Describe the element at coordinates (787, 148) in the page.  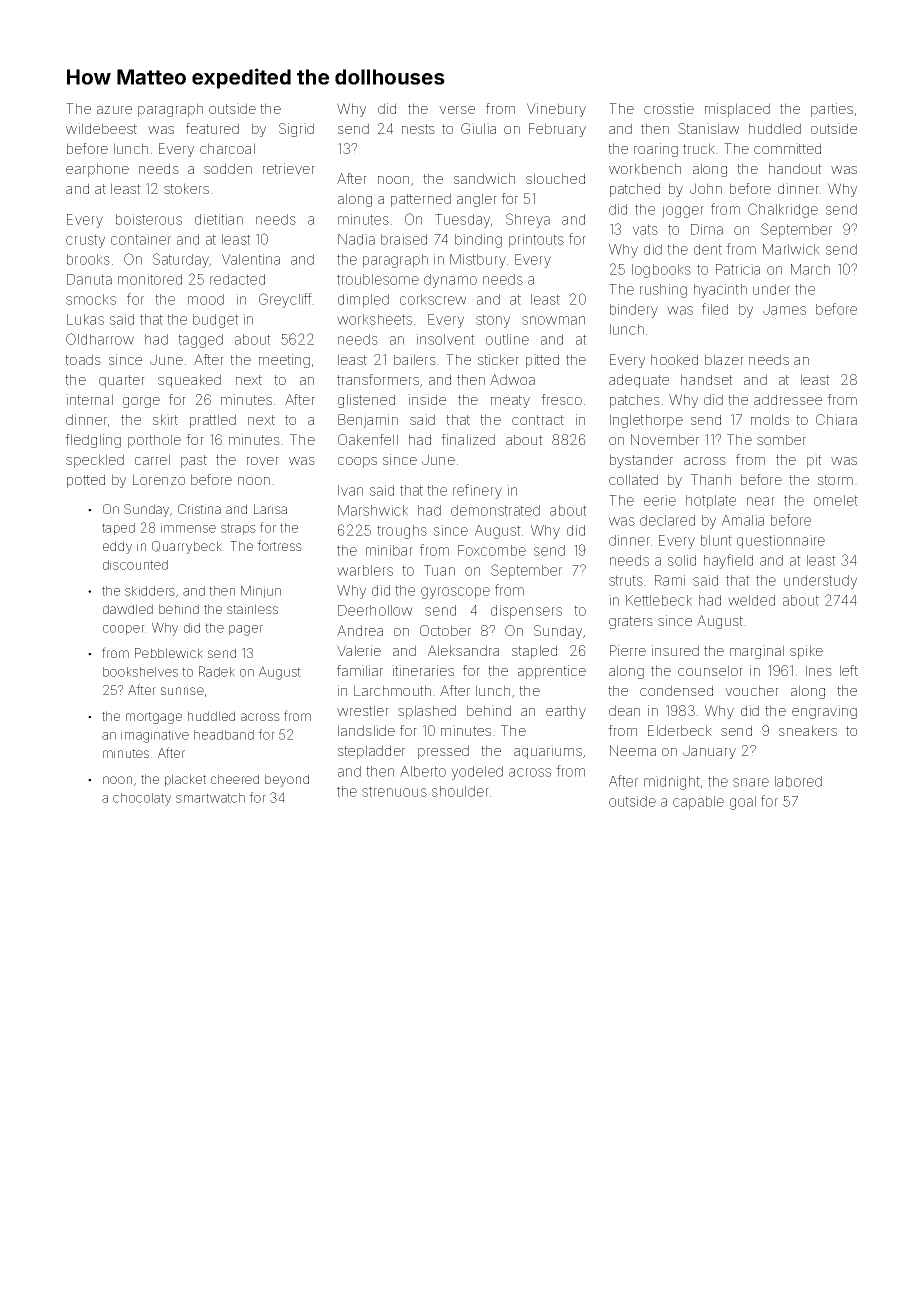
I see `committed` at that location.
